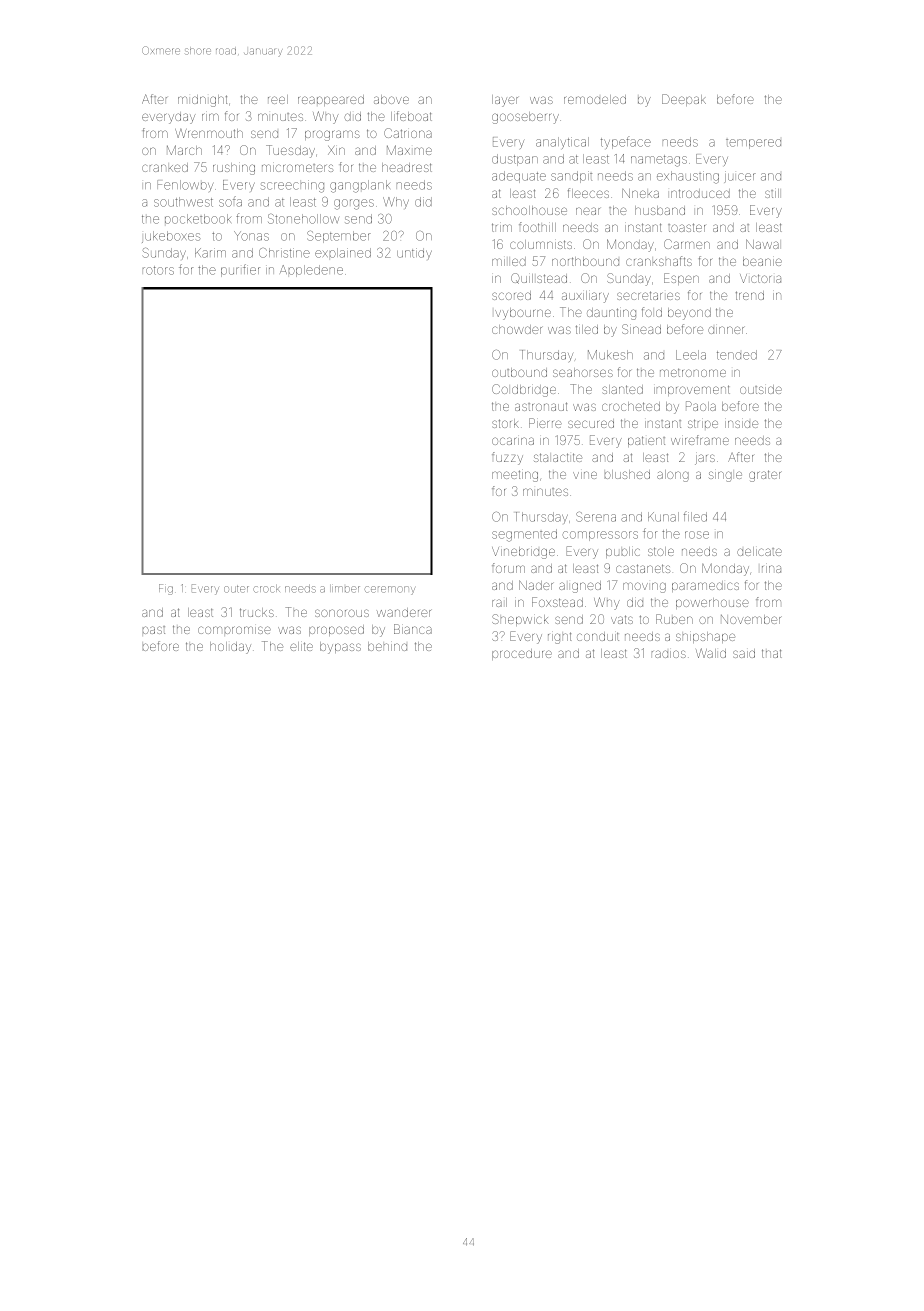 The image size is (924, 1311). Describe the element at coordinates (387, 646) in the image. I see `behind` at that location.
